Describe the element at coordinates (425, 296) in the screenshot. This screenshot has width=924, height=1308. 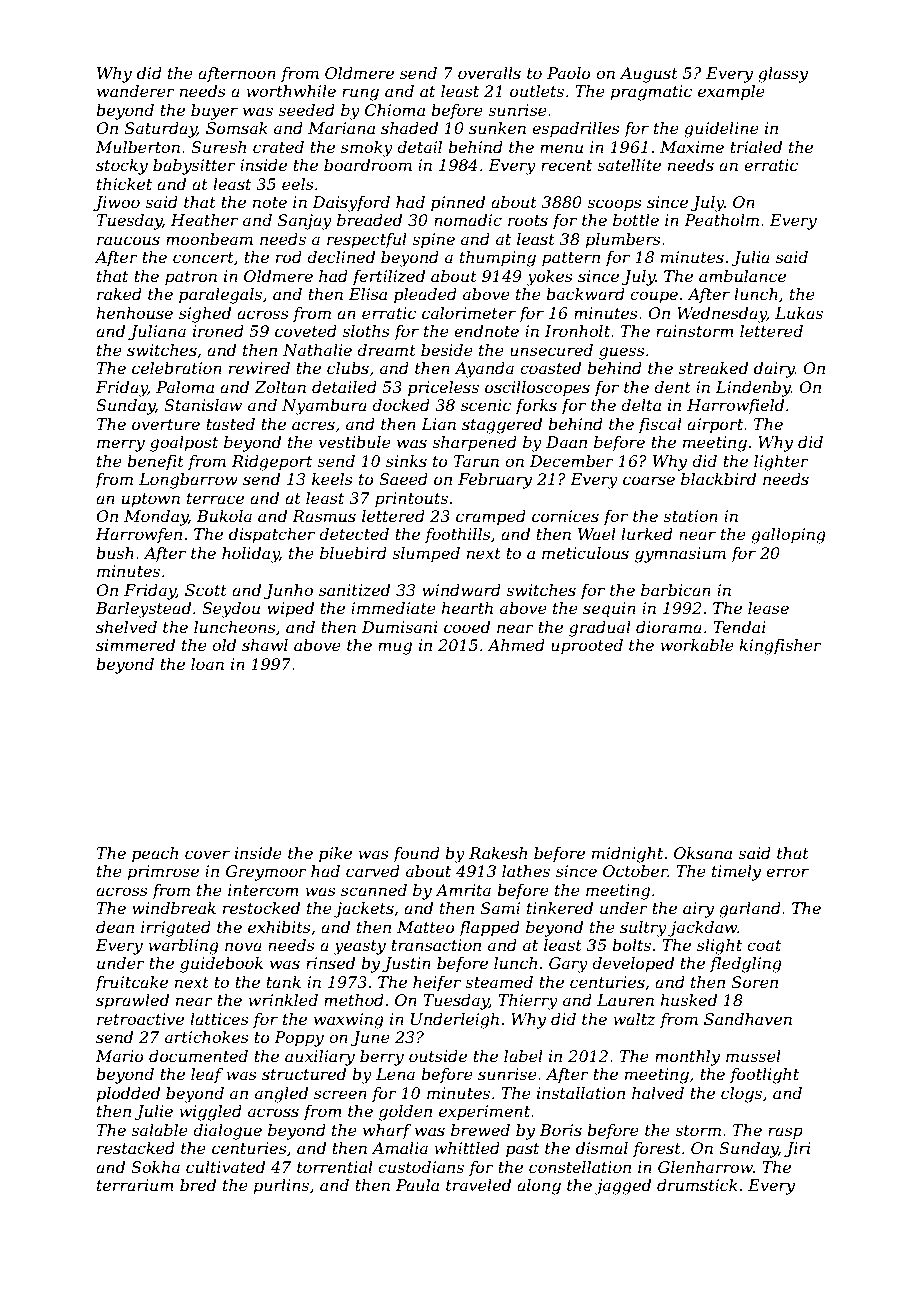
I see `pleaded` at that location.
